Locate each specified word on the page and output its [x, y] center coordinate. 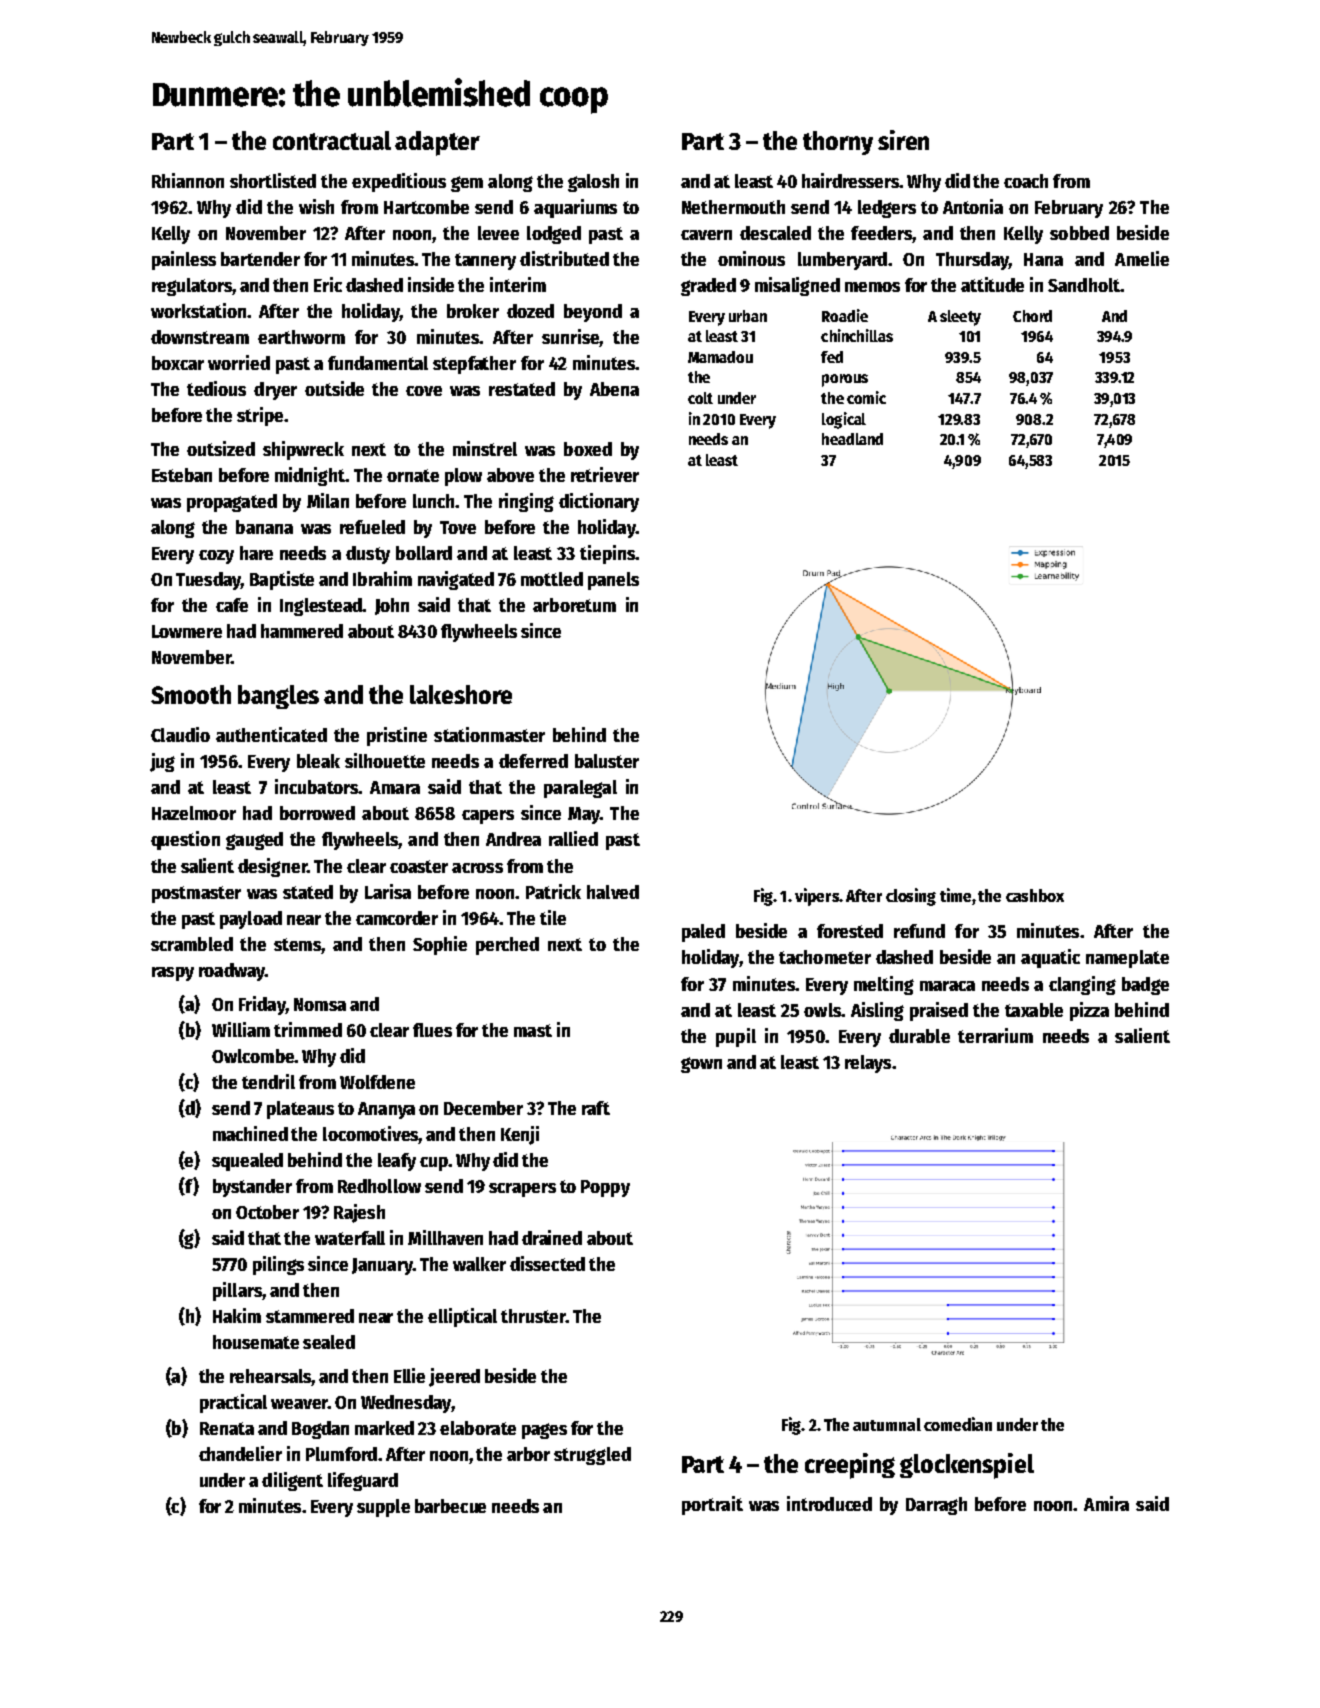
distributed [564, 258]
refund [919, 931]
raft [596, 1108]
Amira [1106, 1503]
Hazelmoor [194, 813]
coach [1026, 181]
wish [316, 206]
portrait [712, 1505]
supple [383, 1508]
